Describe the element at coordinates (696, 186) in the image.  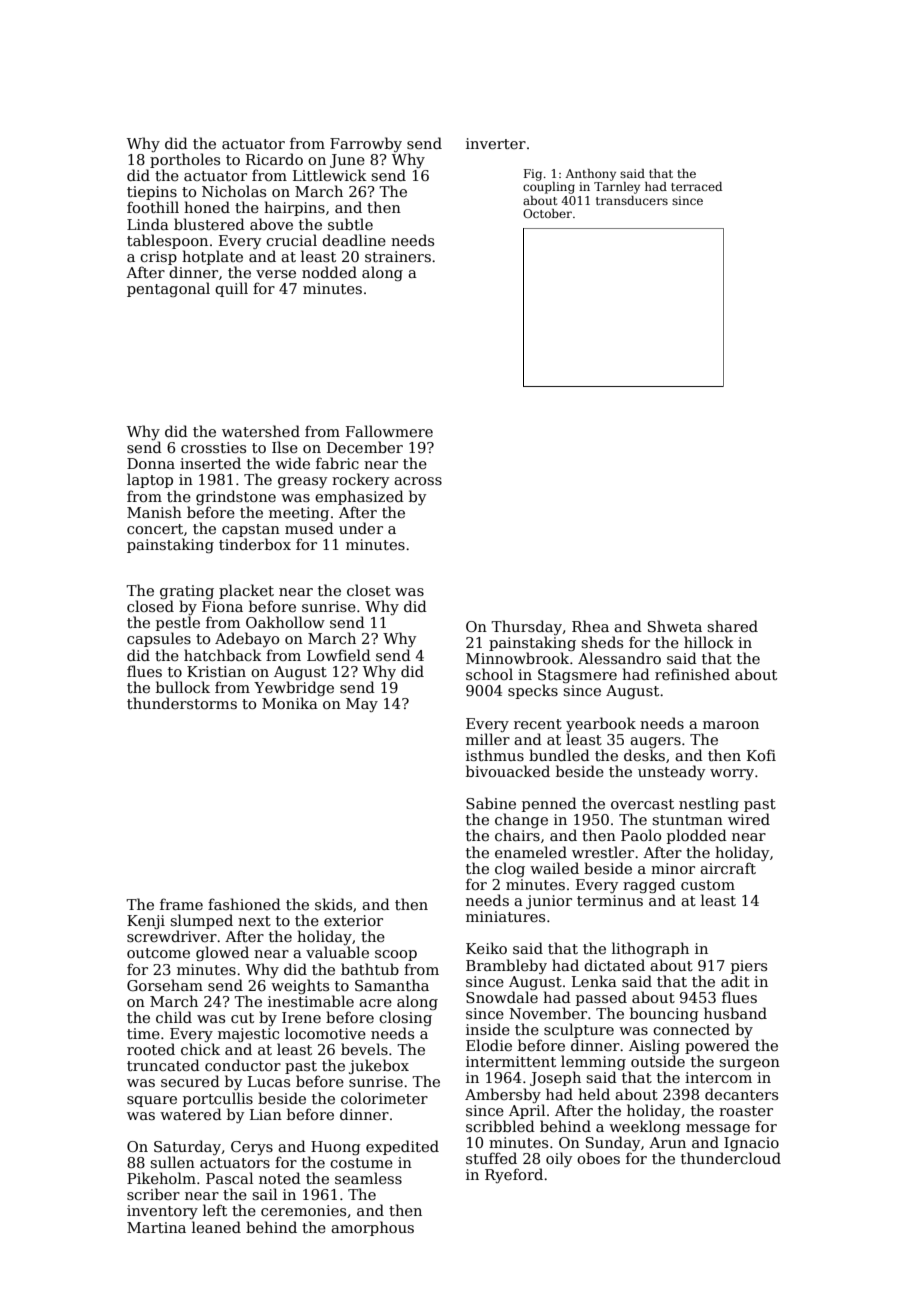
I see `terraced` at that location.
